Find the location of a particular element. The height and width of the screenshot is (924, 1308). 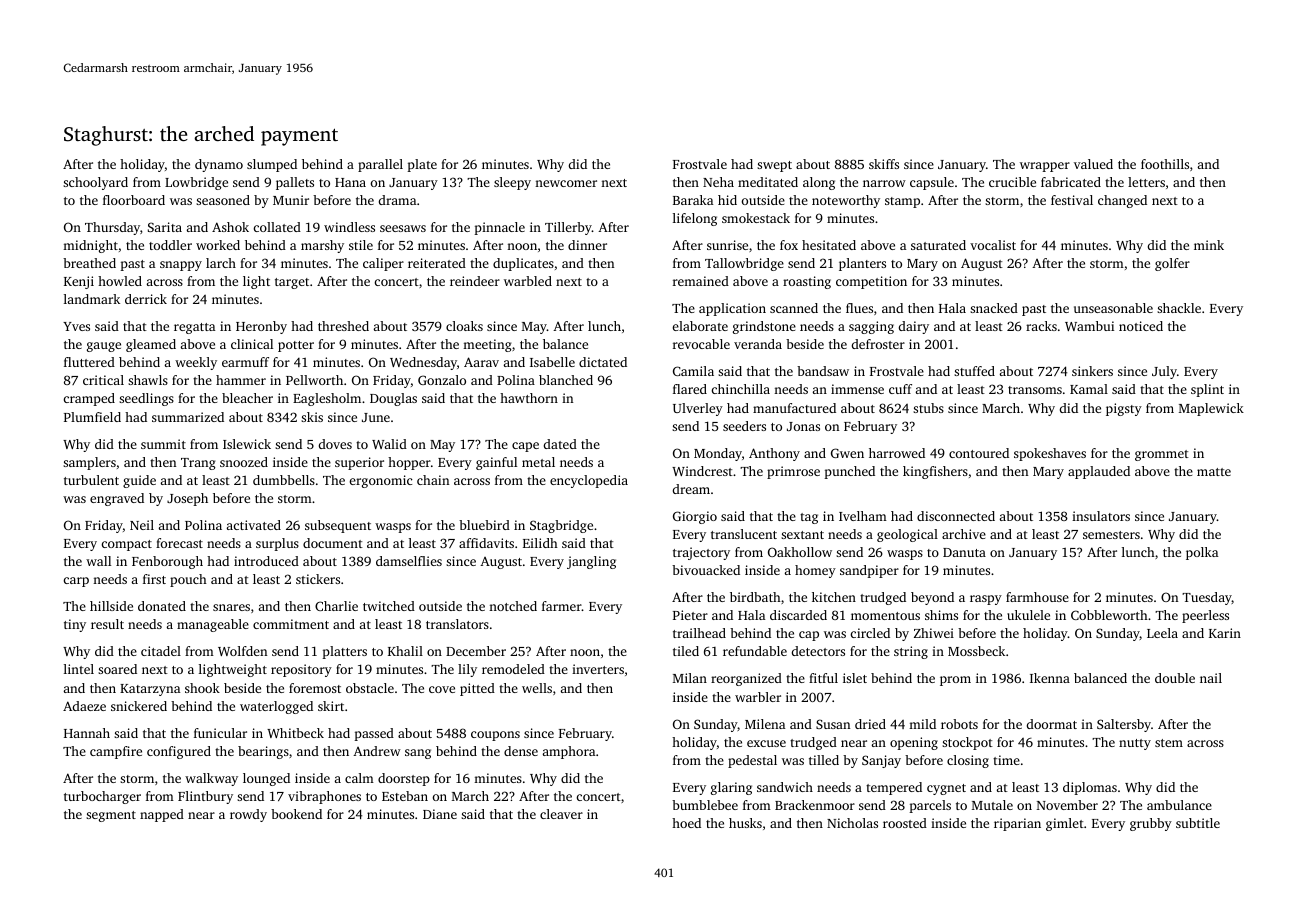

wrapper is located at coordinates (1045, 167).
